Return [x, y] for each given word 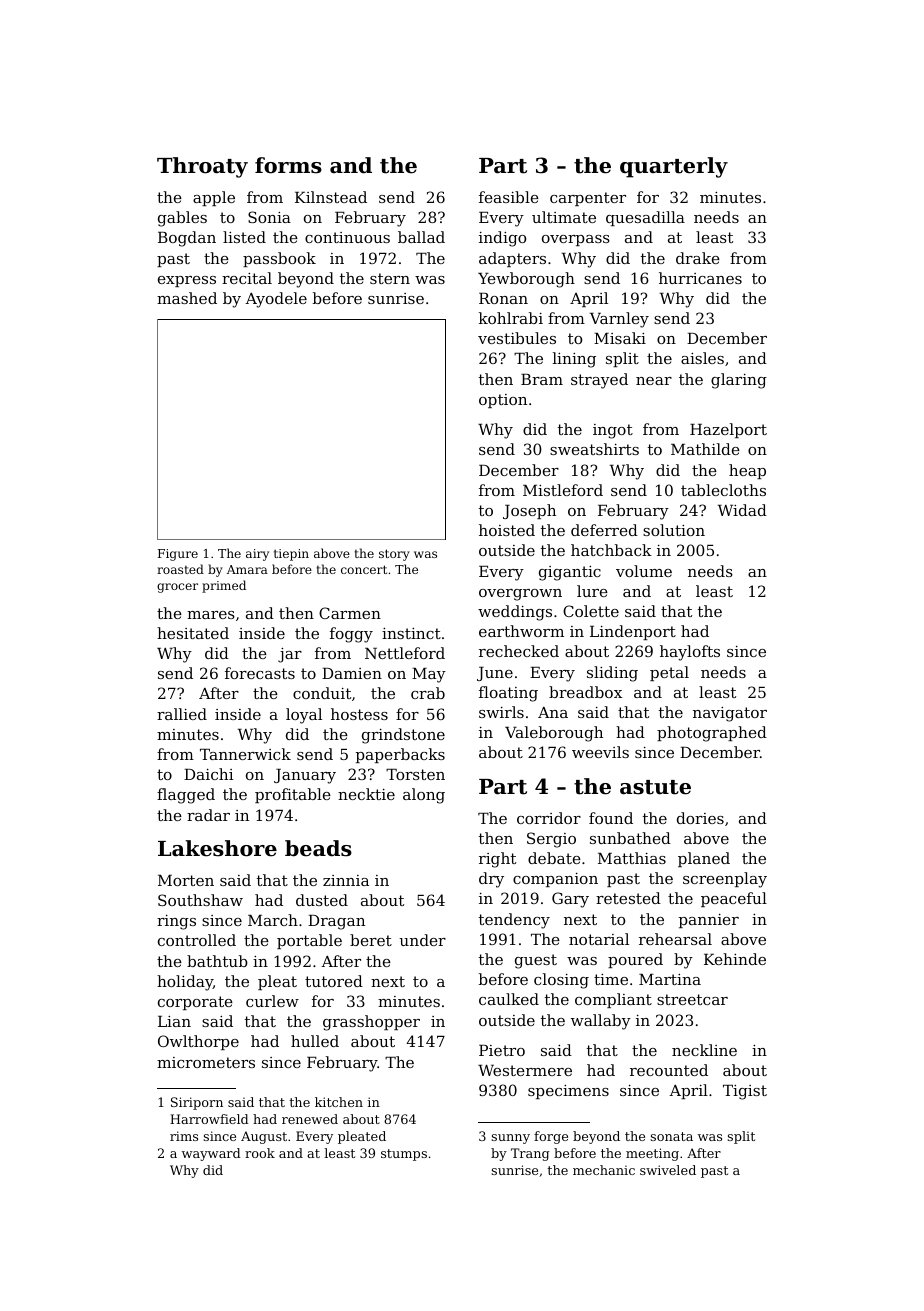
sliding [612, 674]
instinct [411, 633]
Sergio [551, 840]
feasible [509, 197]
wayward [211, 1154]
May [429, 675]
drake [698, 258]
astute [655, 787]
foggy [351, 635]
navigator [730, 714]
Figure [178, 555]
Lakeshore [217, 848]
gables [182, 219]
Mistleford [563, 490]
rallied [182, 714]
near [654, 381]
